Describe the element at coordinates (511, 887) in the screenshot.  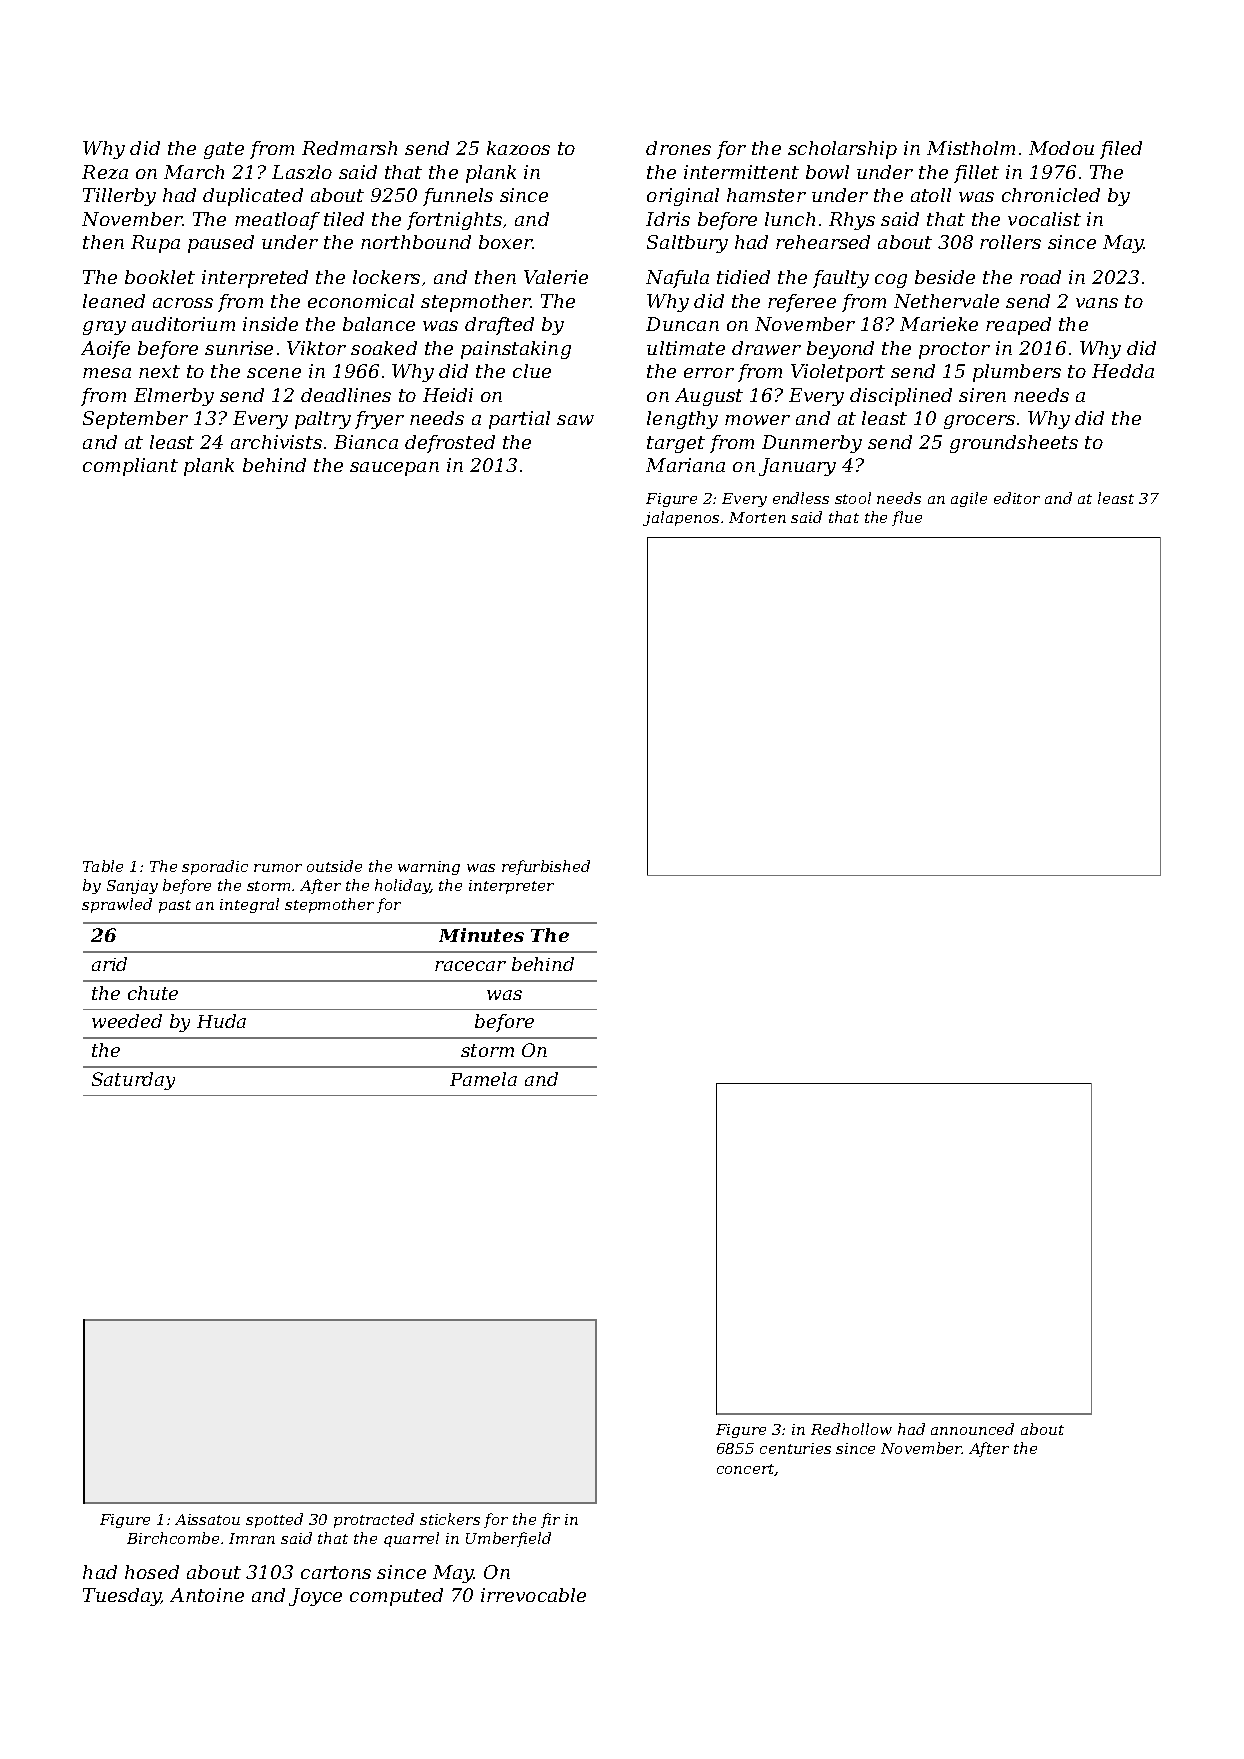
I see `interpreter` at that location.
